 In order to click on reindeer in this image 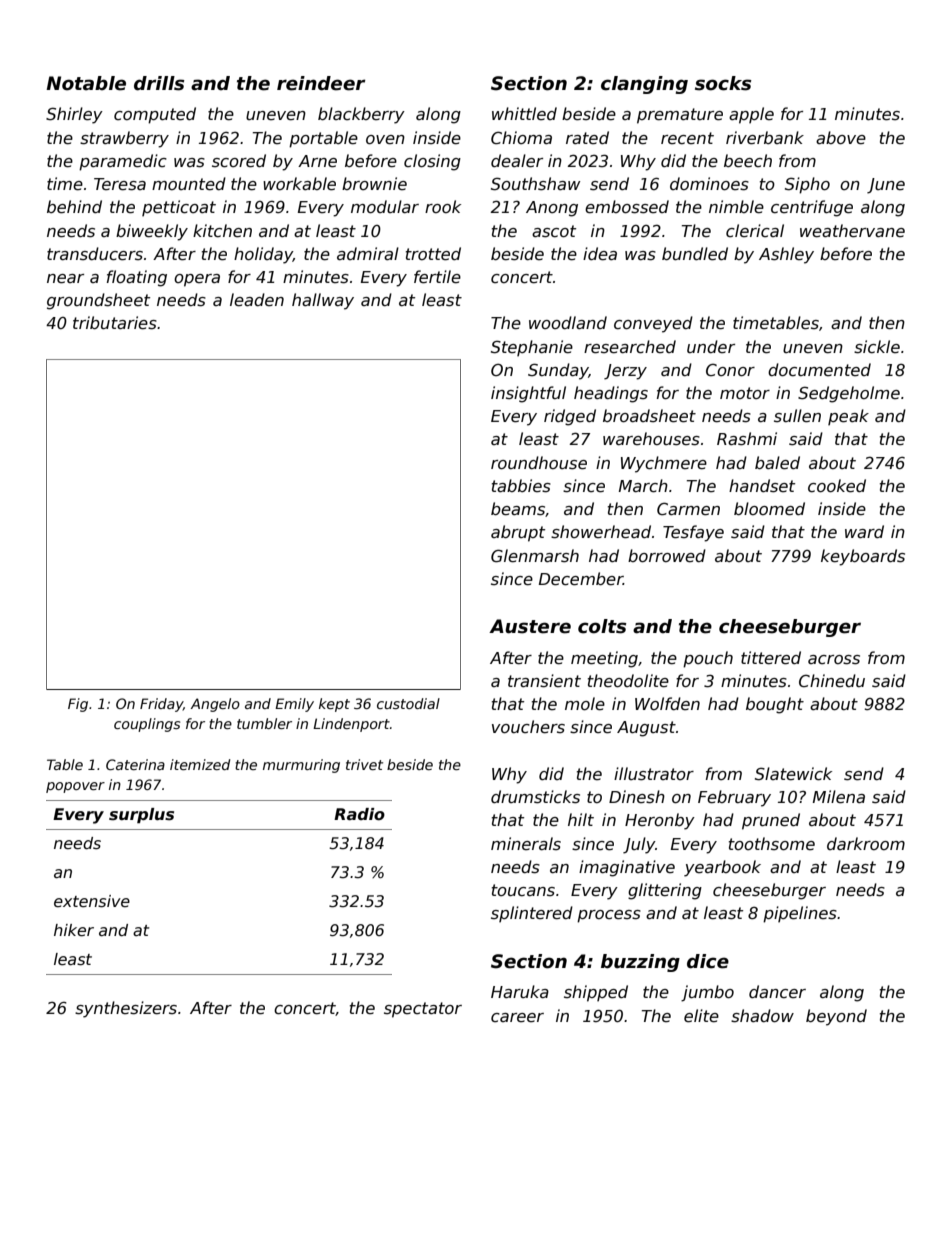, I will do `click(321, 83)`.
